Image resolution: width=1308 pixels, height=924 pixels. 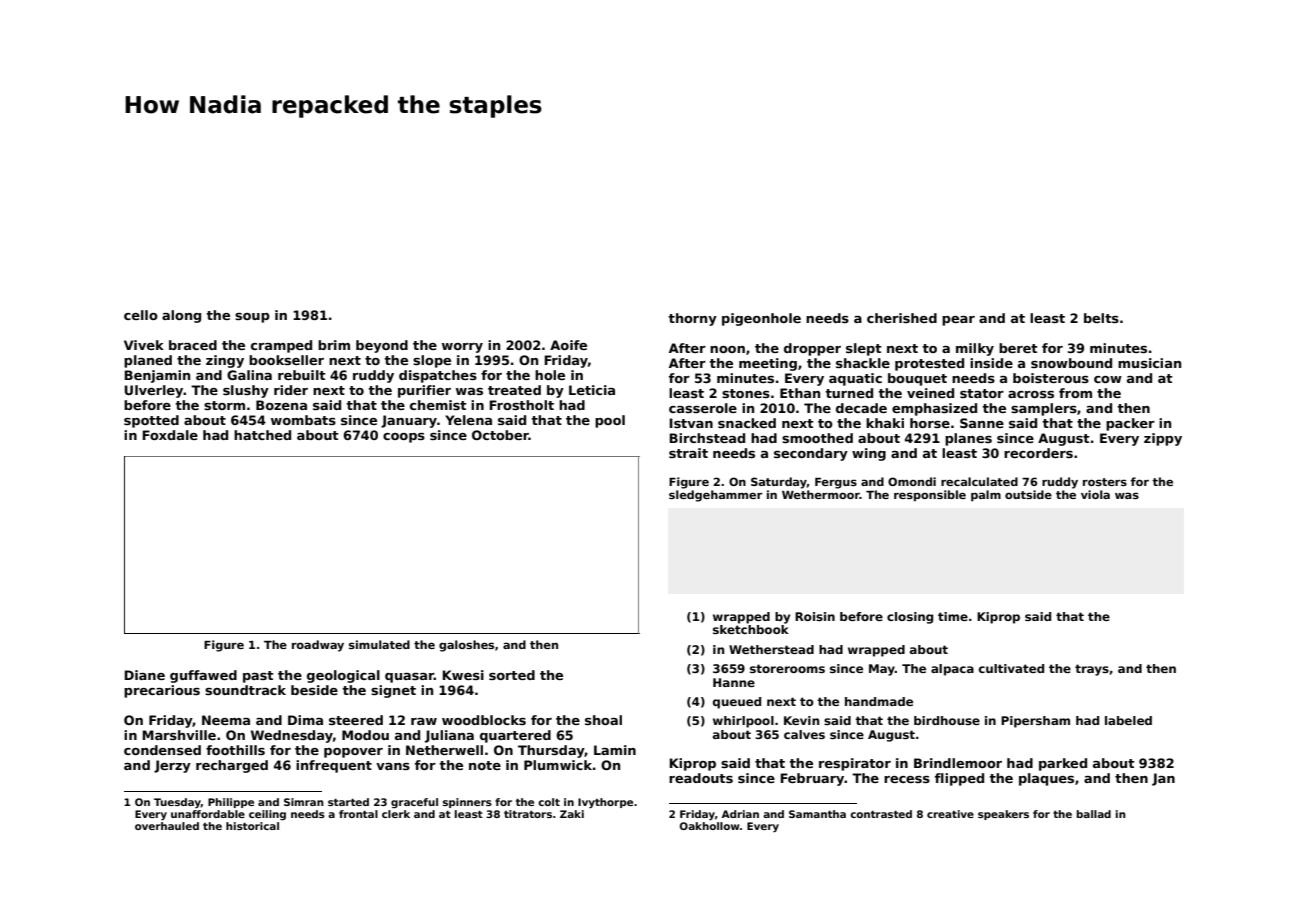 I want to click on beside, so click(x=314, y=690).
